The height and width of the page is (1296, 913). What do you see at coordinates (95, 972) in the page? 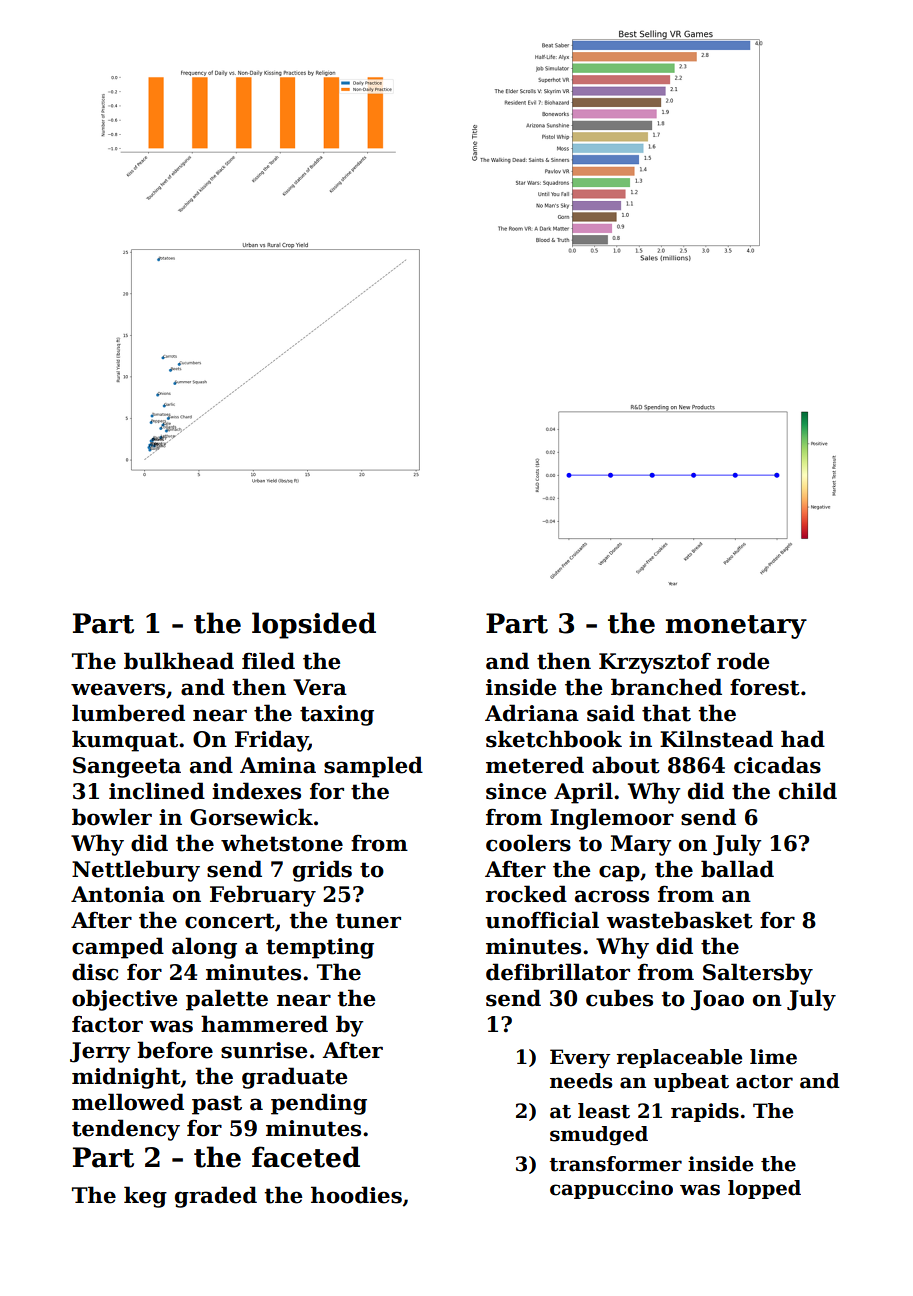
I see `disc` at bounding box center [95, 972].
